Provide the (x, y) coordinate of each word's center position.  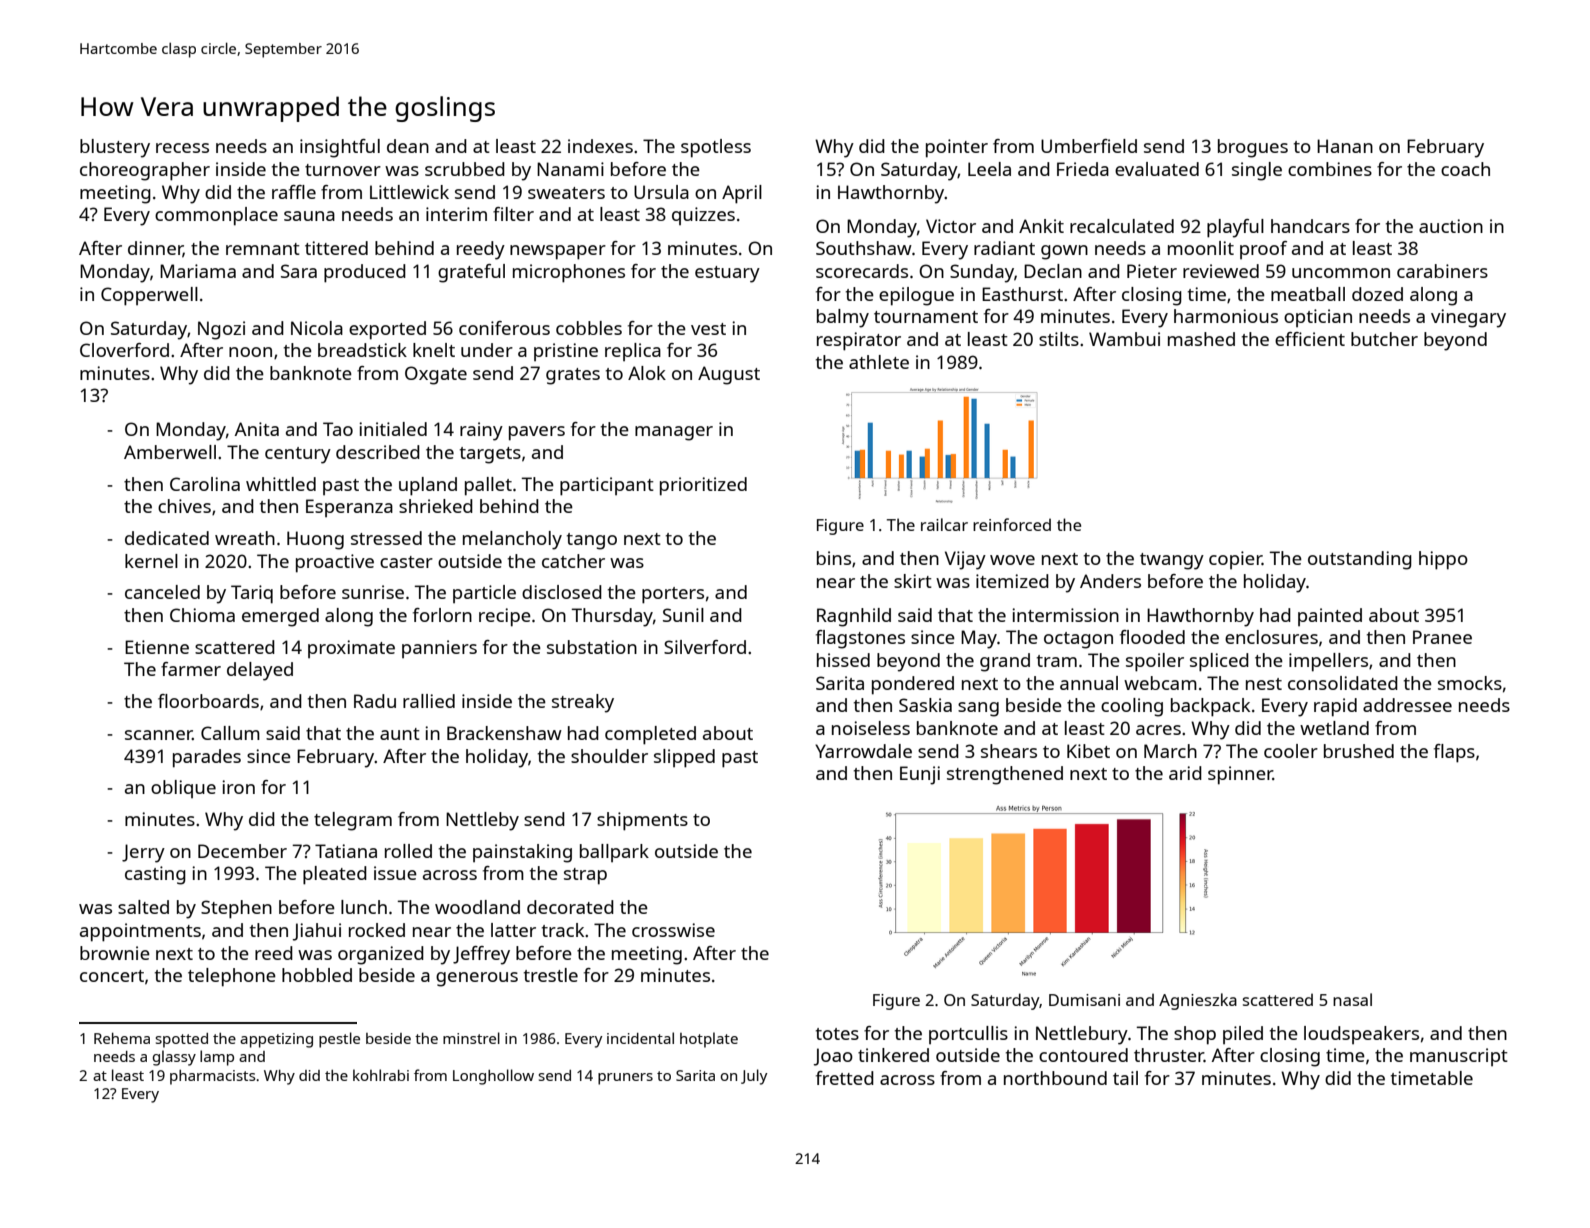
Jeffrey (481, 955)
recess (182, 148)
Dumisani (1084, 1000)
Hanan (1345, 146)
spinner (1240, 775)
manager (674, 433)
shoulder (609, 756)
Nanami (570, 169)
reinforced (1012, 524)
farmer (191, 669)
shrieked (436, 506)
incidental (640, 1038)
